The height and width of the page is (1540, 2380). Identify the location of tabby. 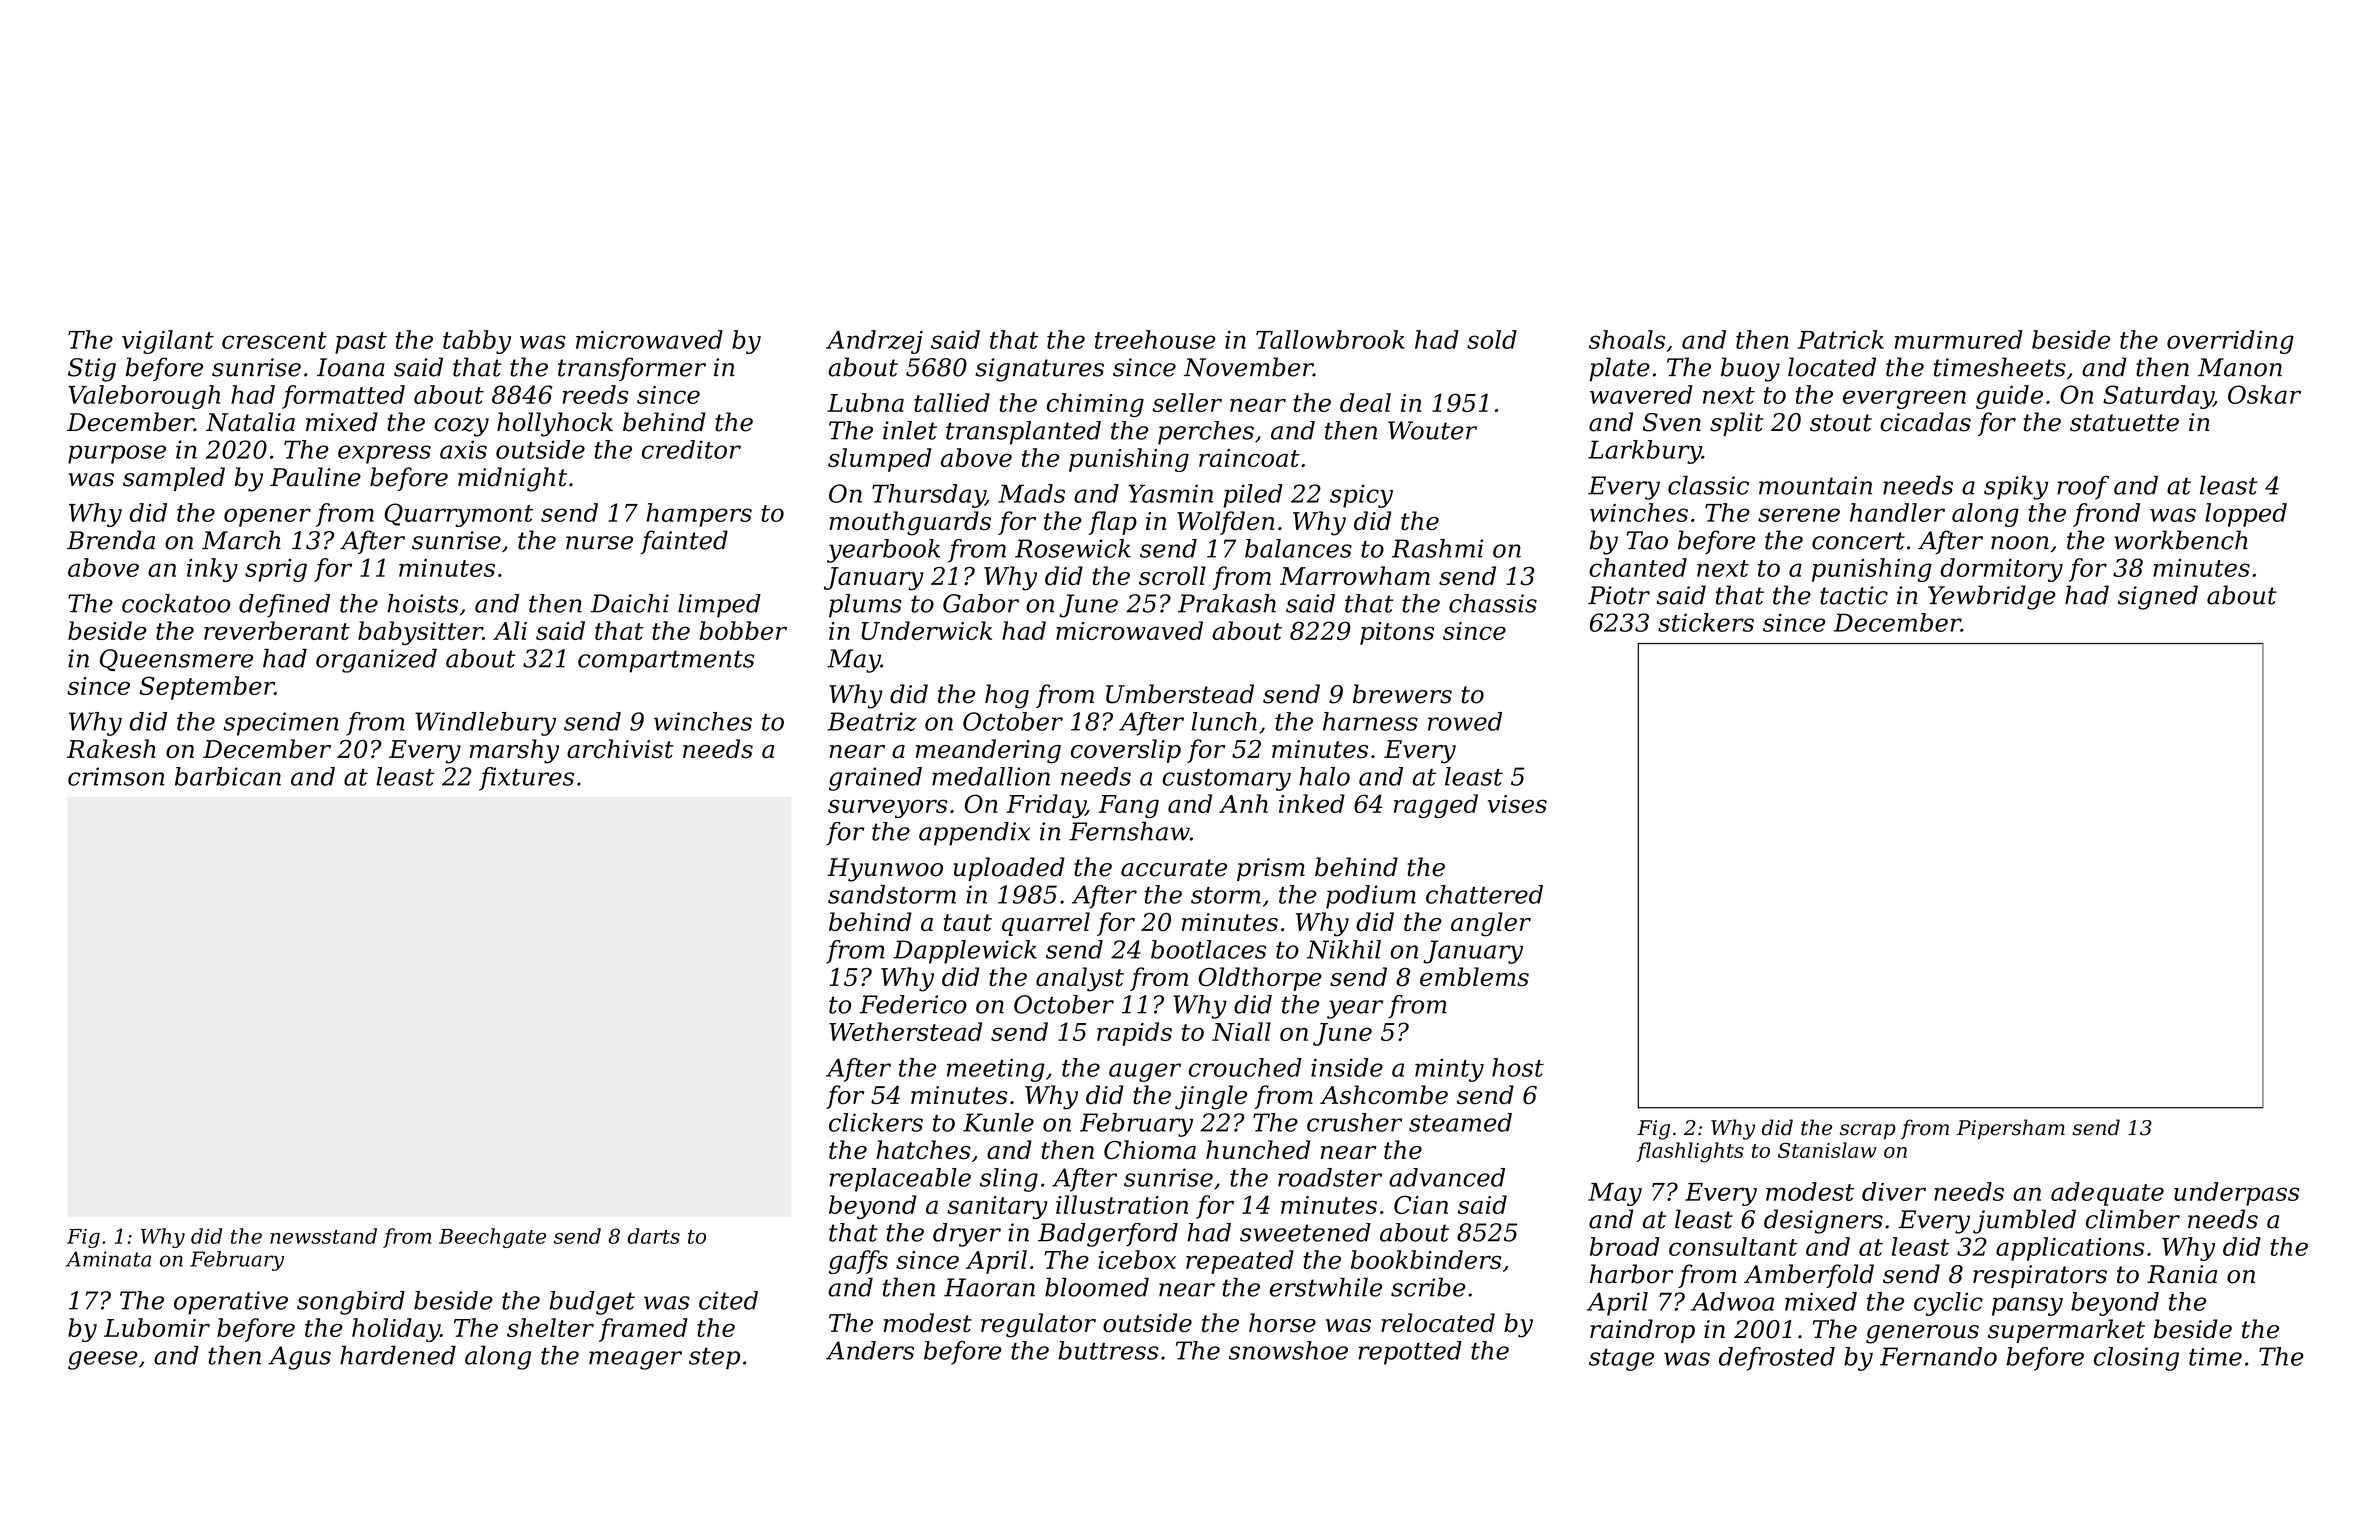
(477, 342).
